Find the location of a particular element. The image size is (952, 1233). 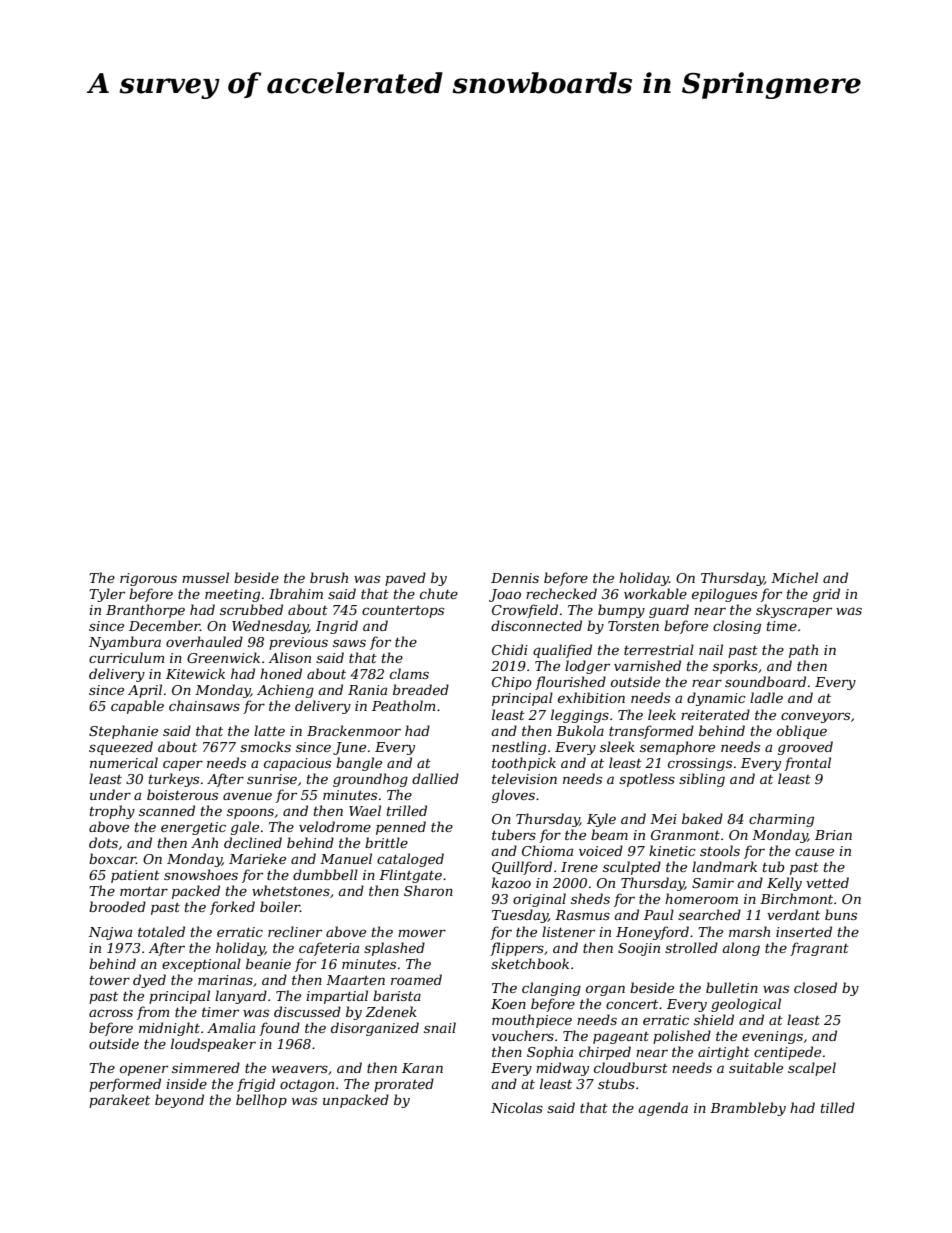

mussel is located at coordinates (205, 577).
